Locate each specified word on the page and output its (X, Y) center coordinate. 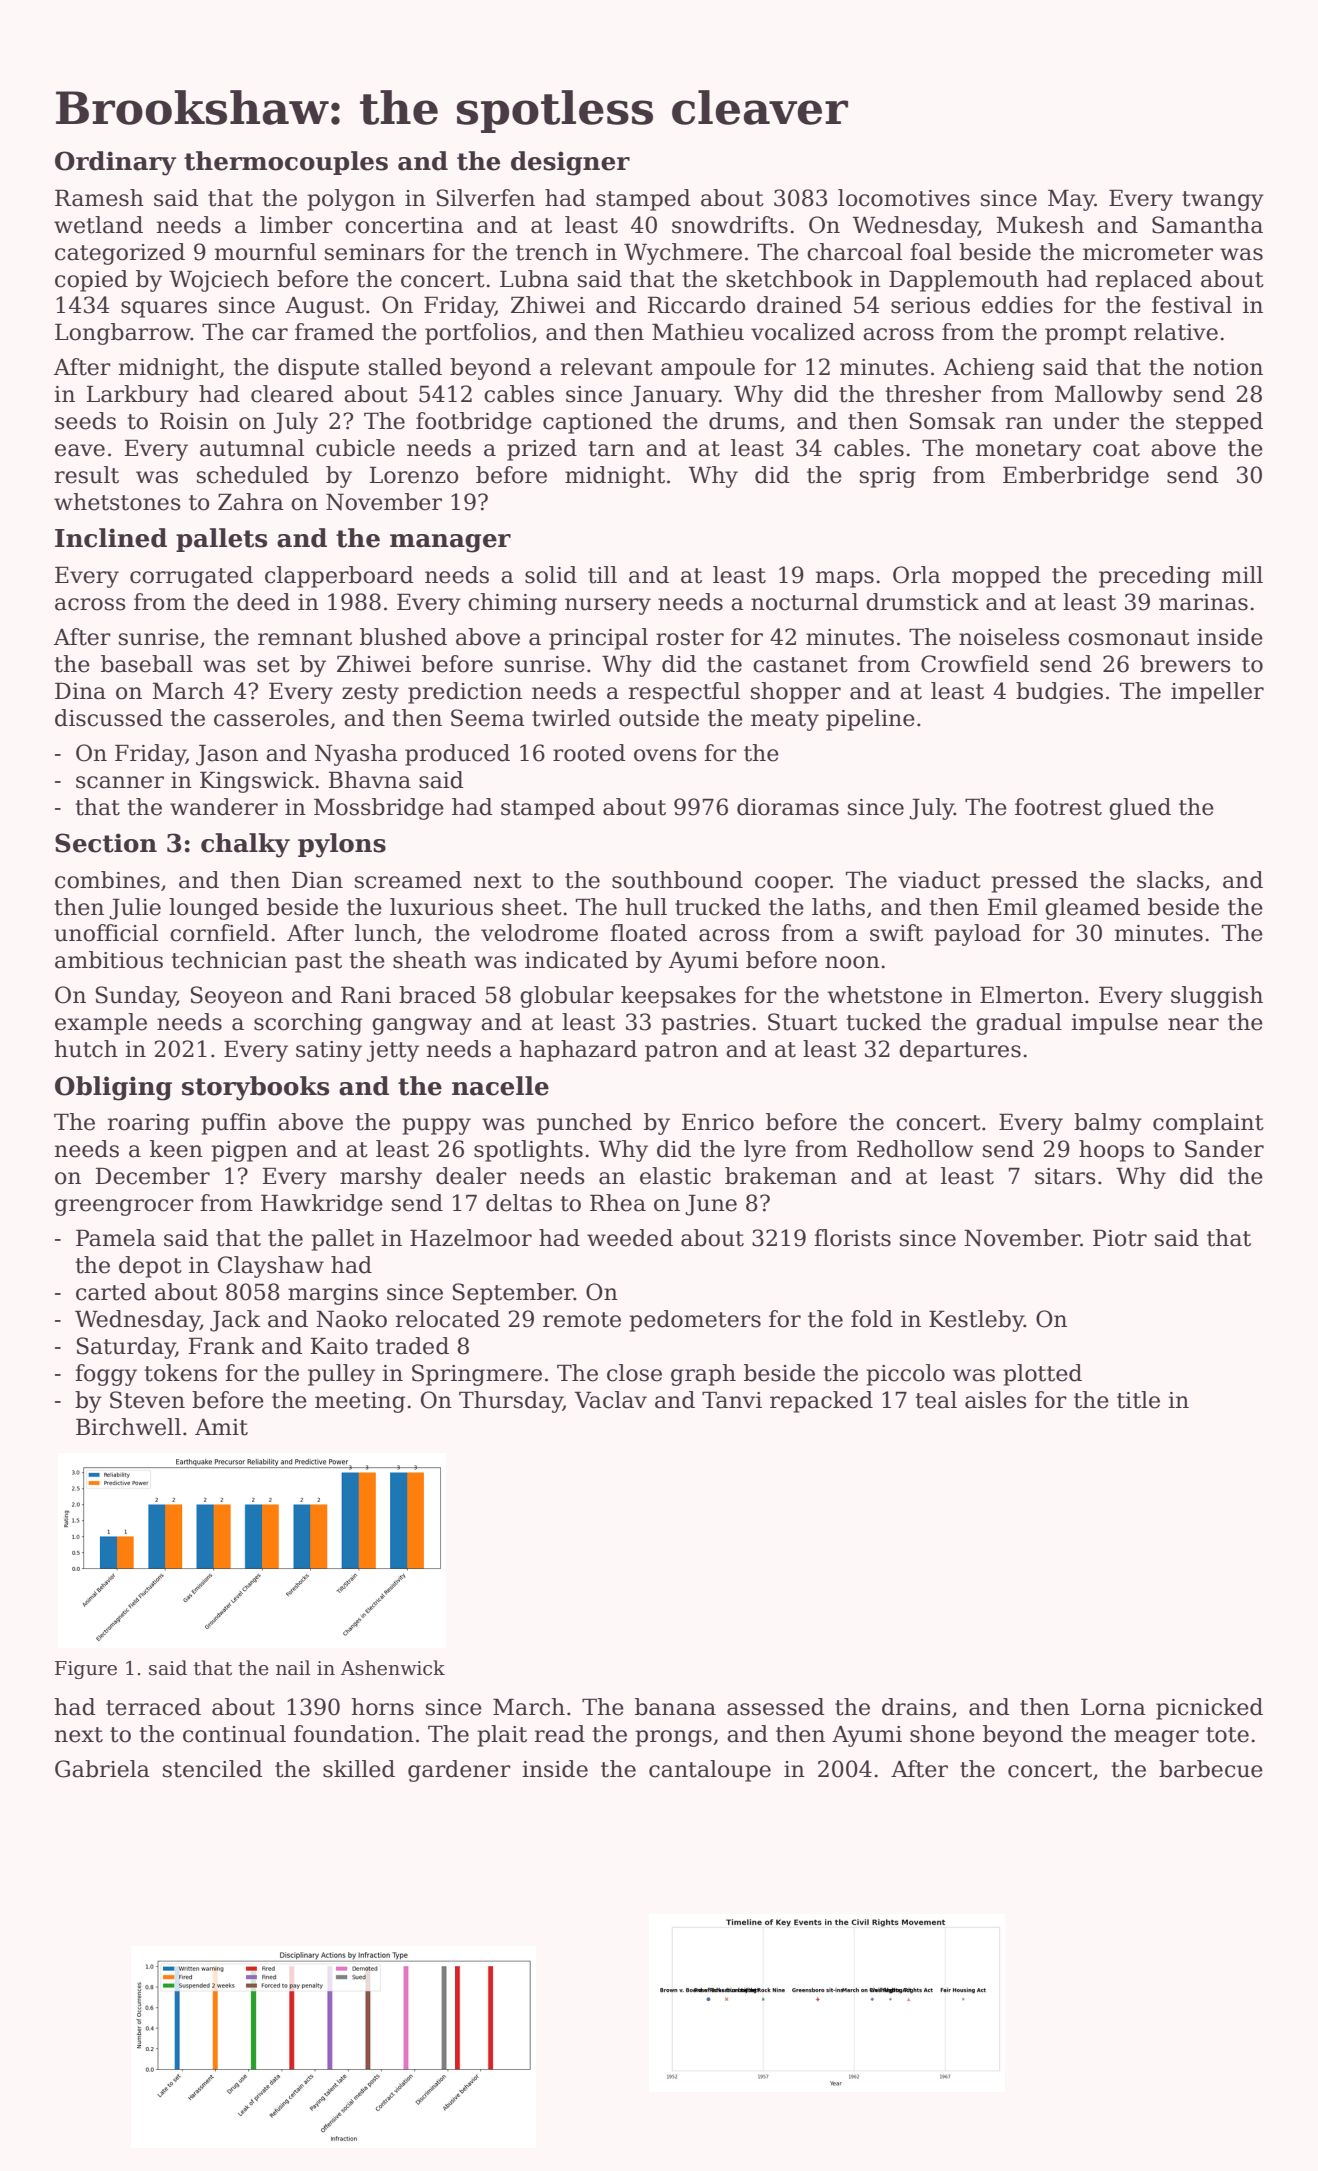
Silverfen (486, 198)
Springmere (477, 1375)
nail (293, 1668)
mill (1242, 574)
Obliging (113, 1088)
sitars (1065, 1176)
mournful (265, 252)
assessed (776, 1707)
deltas (519, 1203)
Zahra (251, 502)
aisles (996, 1400)
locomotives (904, 198)
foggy (106, 1375)
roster (690, 638)
